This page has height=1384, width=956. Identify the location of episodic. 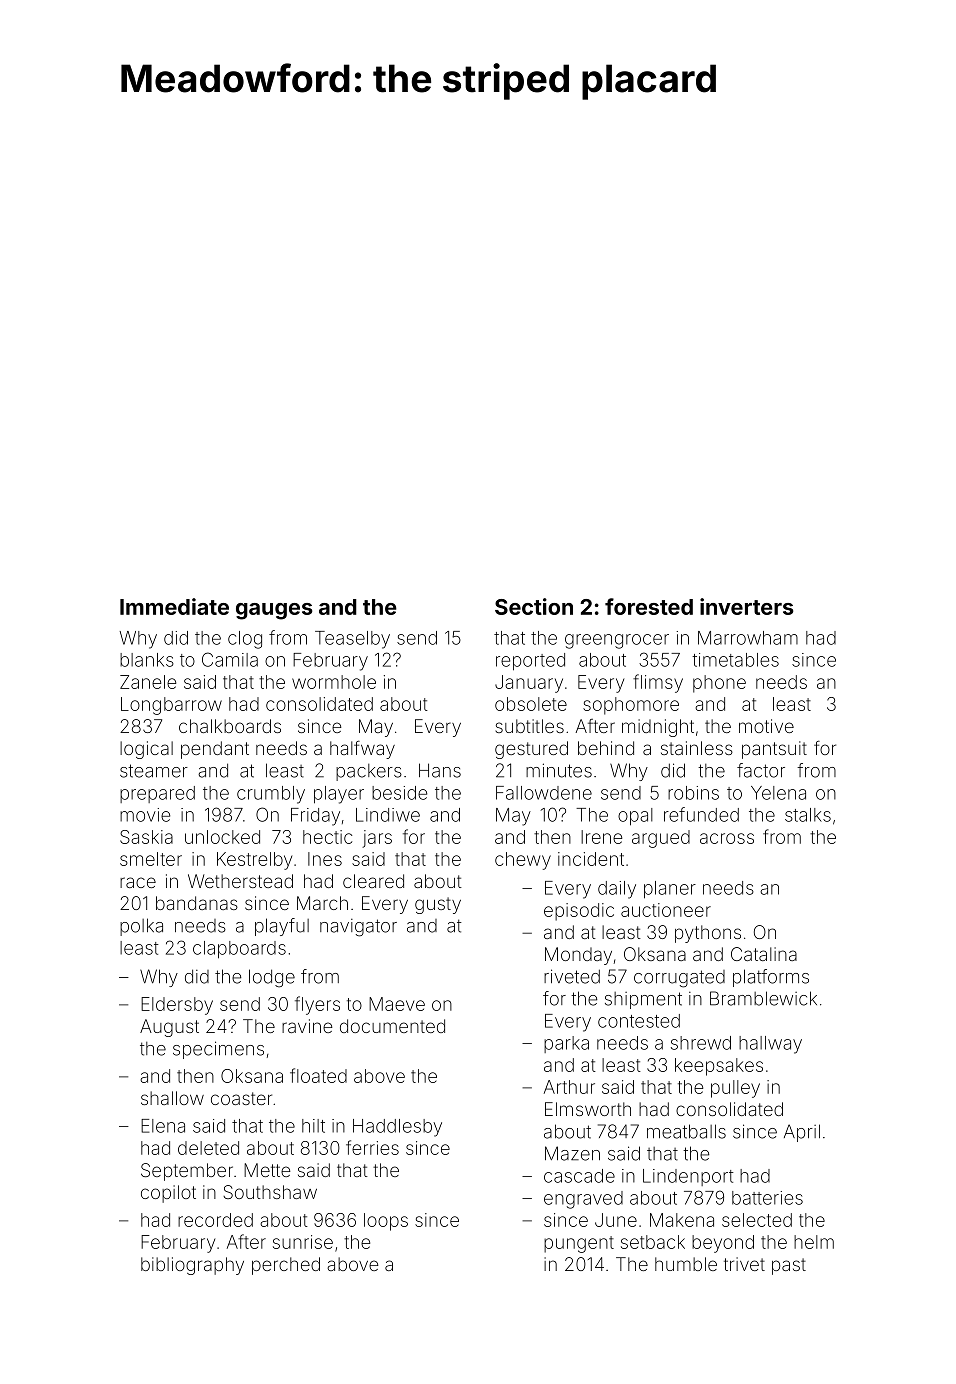
(579, 912).
